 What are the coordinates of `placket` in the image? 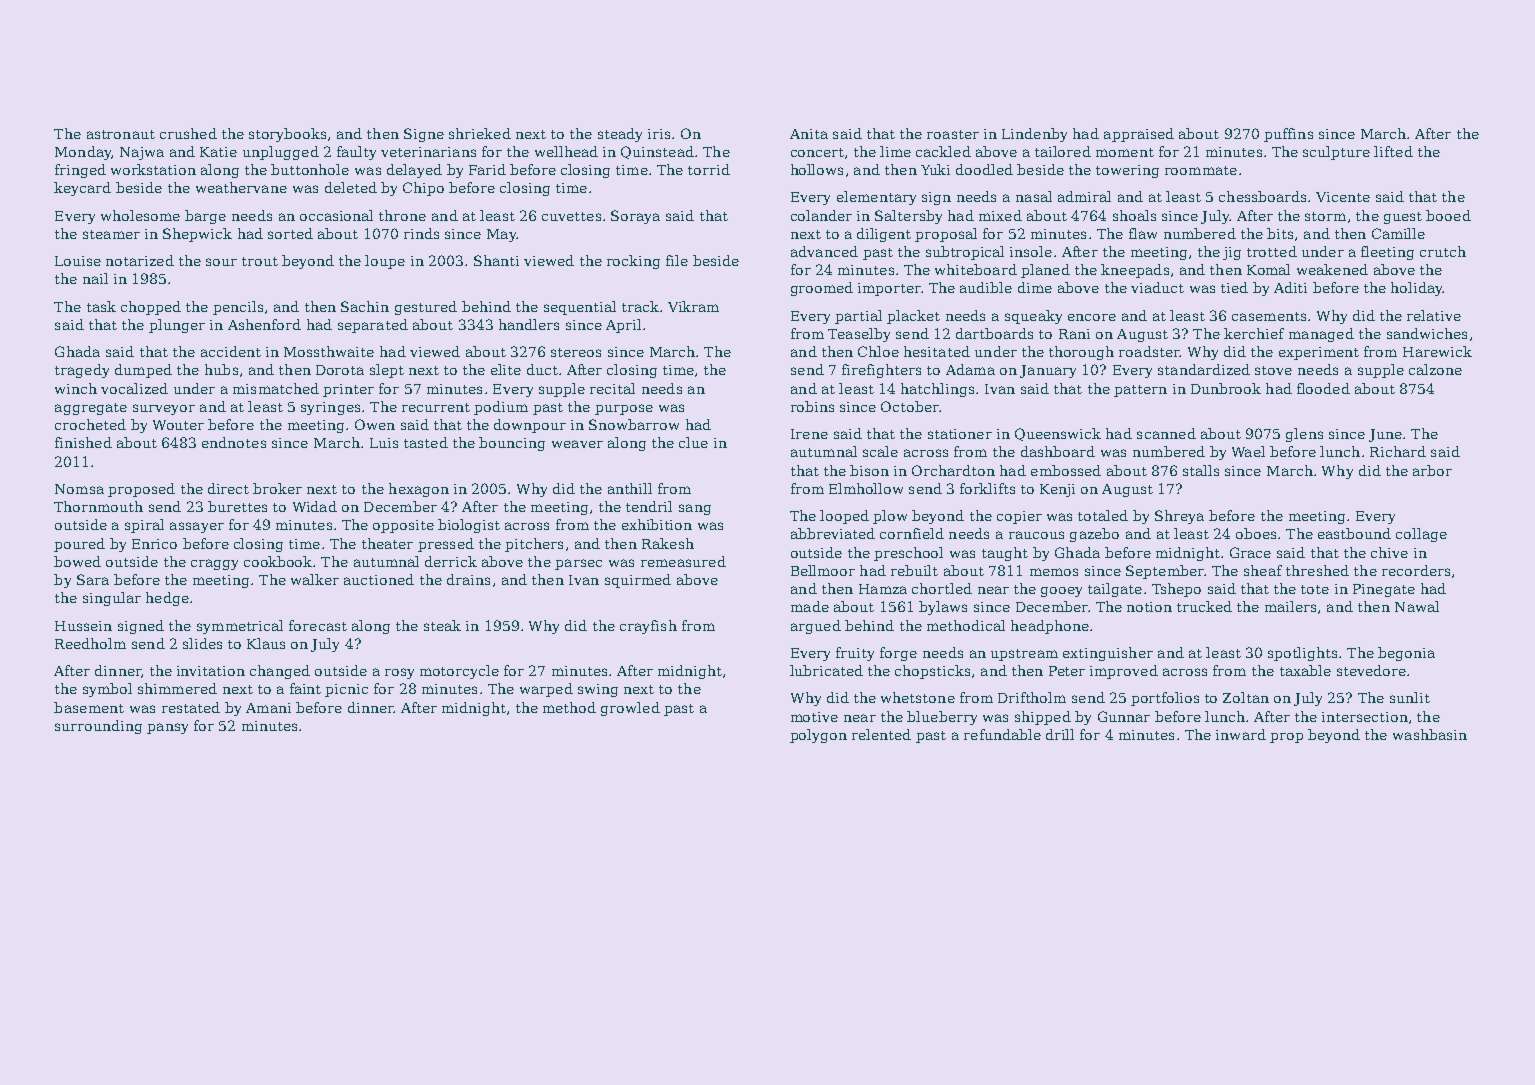 It's located at (913, 317).
